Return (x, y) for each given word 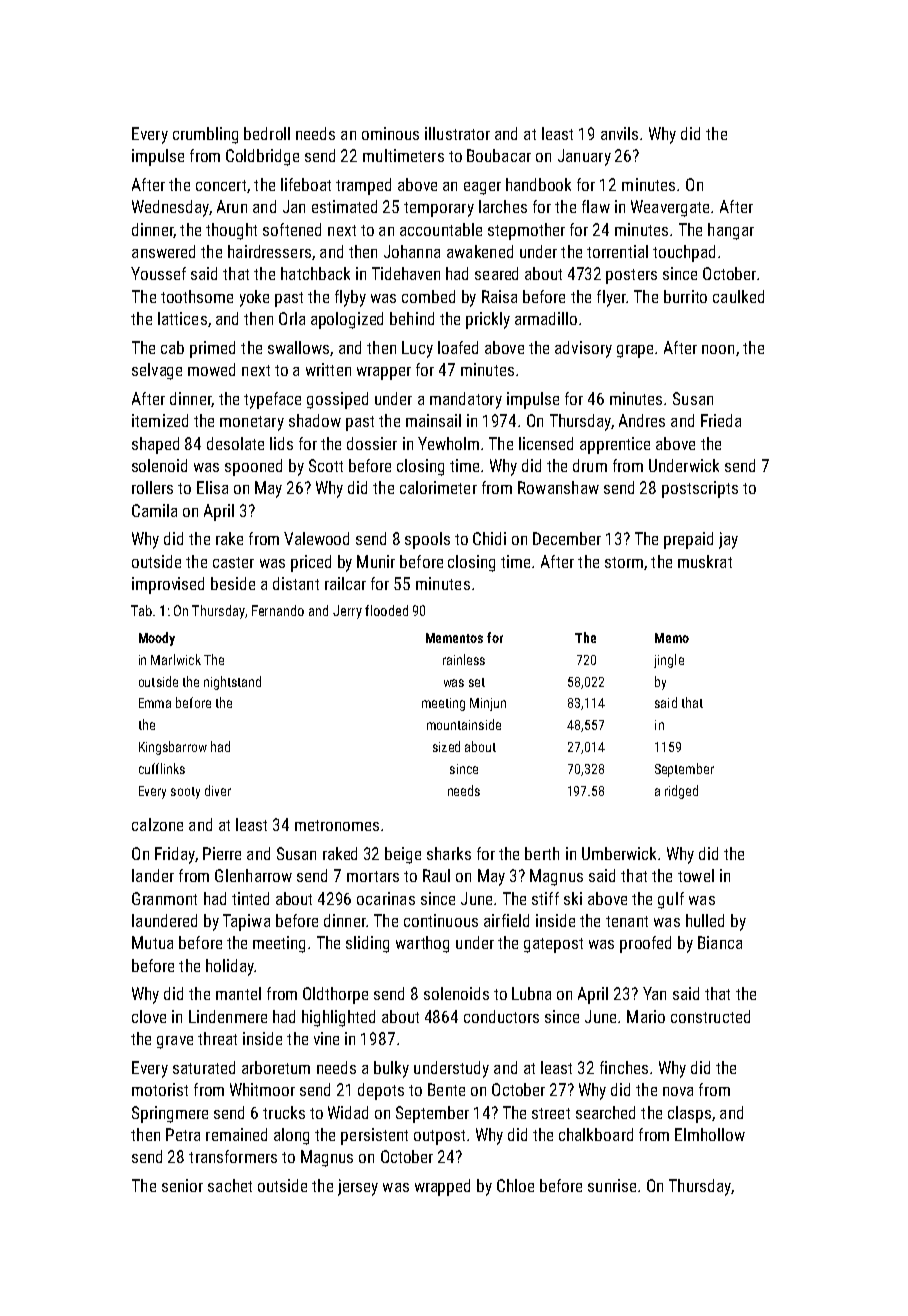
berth (542, 853)
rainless (464, 659)
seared (496, 273)
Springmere (170, 1114)
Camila (154, 510)
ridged (681, 792)
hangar (731, 231)
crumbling (205, 135)
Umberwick (619, 853)
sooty (185, 793)
